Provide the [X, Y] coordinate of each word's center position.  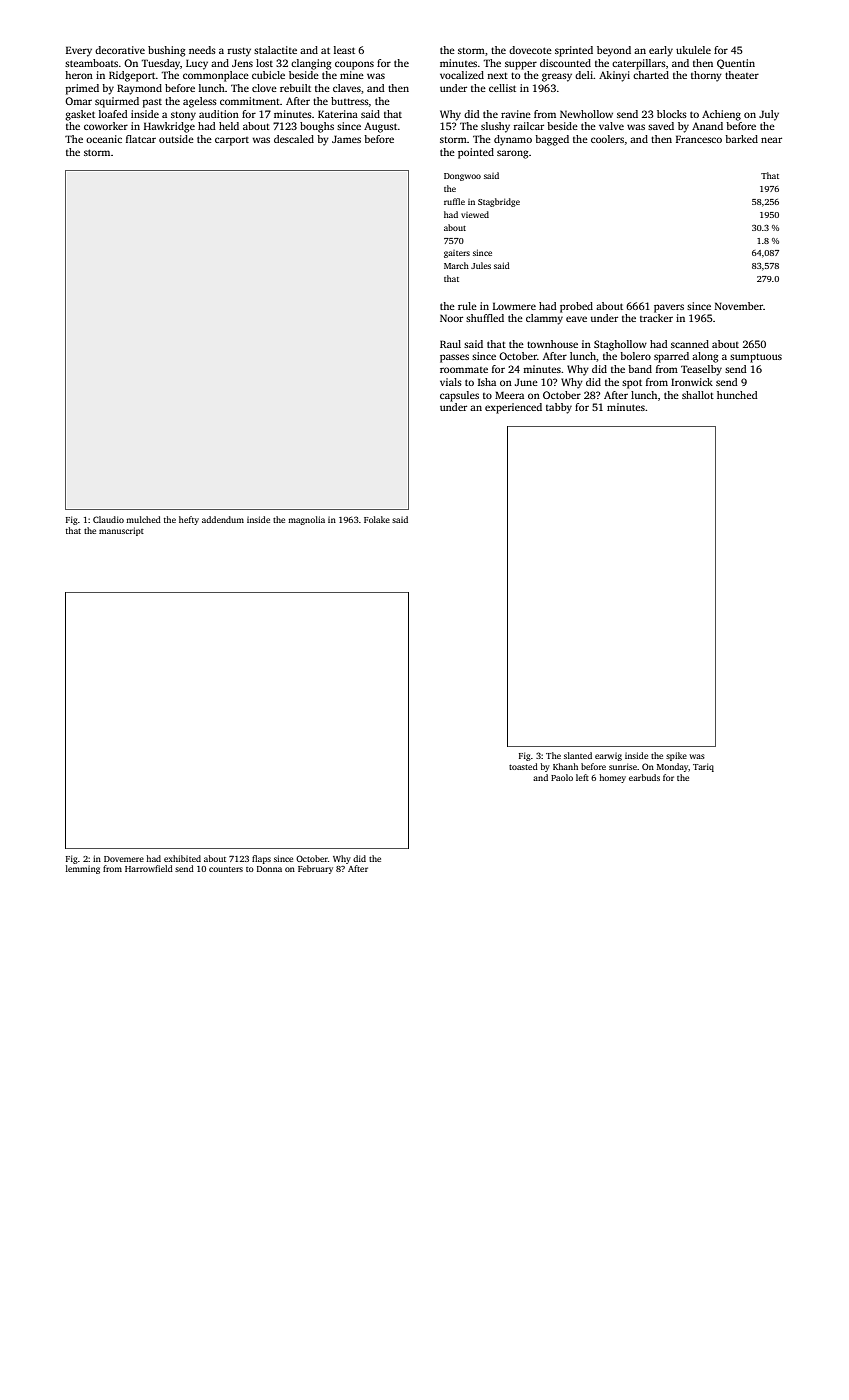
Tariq [703, 767]
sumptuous [756, 358]
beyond [614, 51]
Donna [269, 869]
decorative [120, 50]
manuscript [121, 531]
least [344, 50]
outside [176, 139]
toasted [523, 766]
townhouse [552, 344]
